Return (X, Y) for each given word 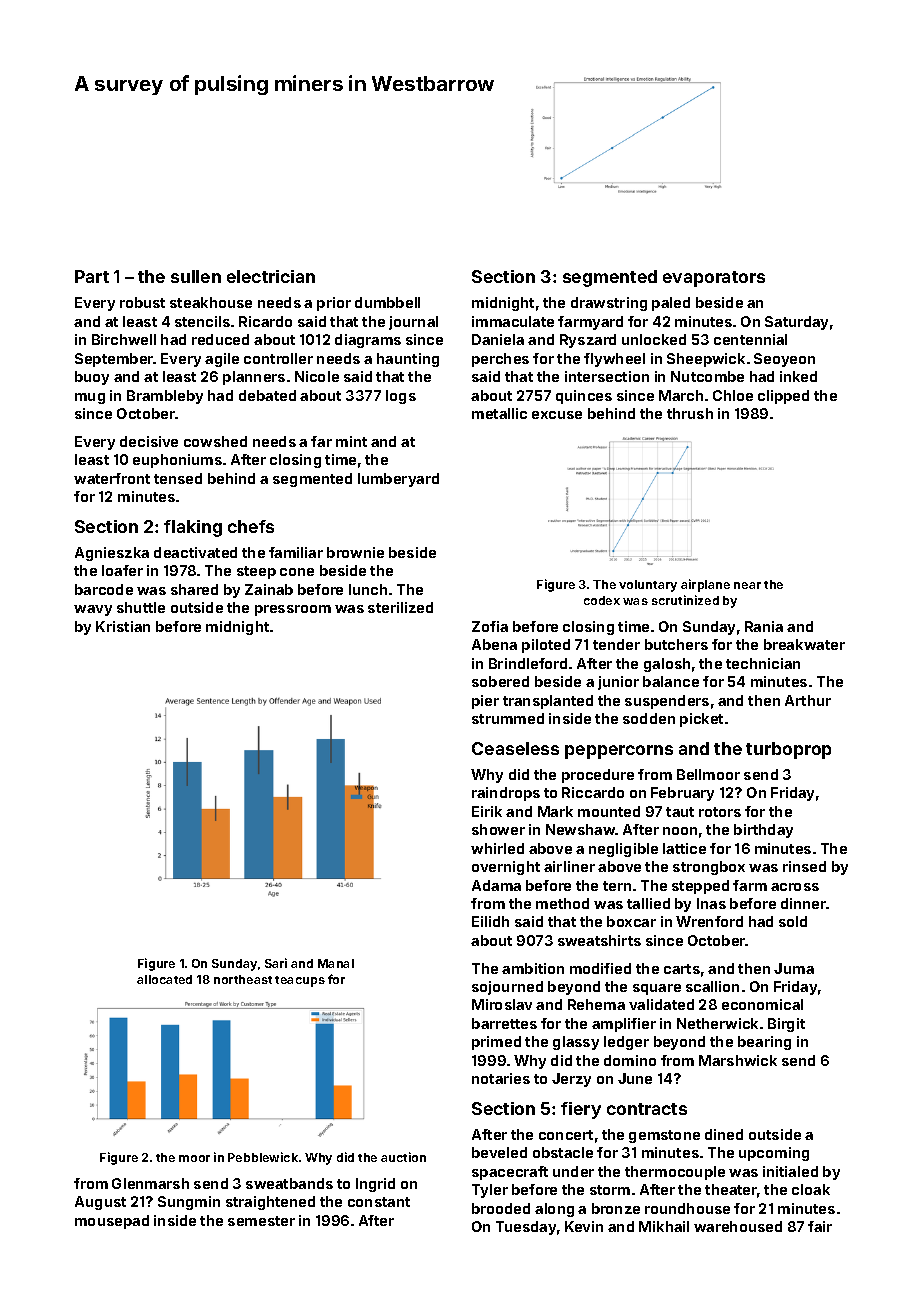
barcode (104, 589)
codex (602, 600)
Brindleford (528, 663)
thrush (690, 413)
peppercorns (619, 752)
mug (90, 398)
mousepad (112, 1222)
